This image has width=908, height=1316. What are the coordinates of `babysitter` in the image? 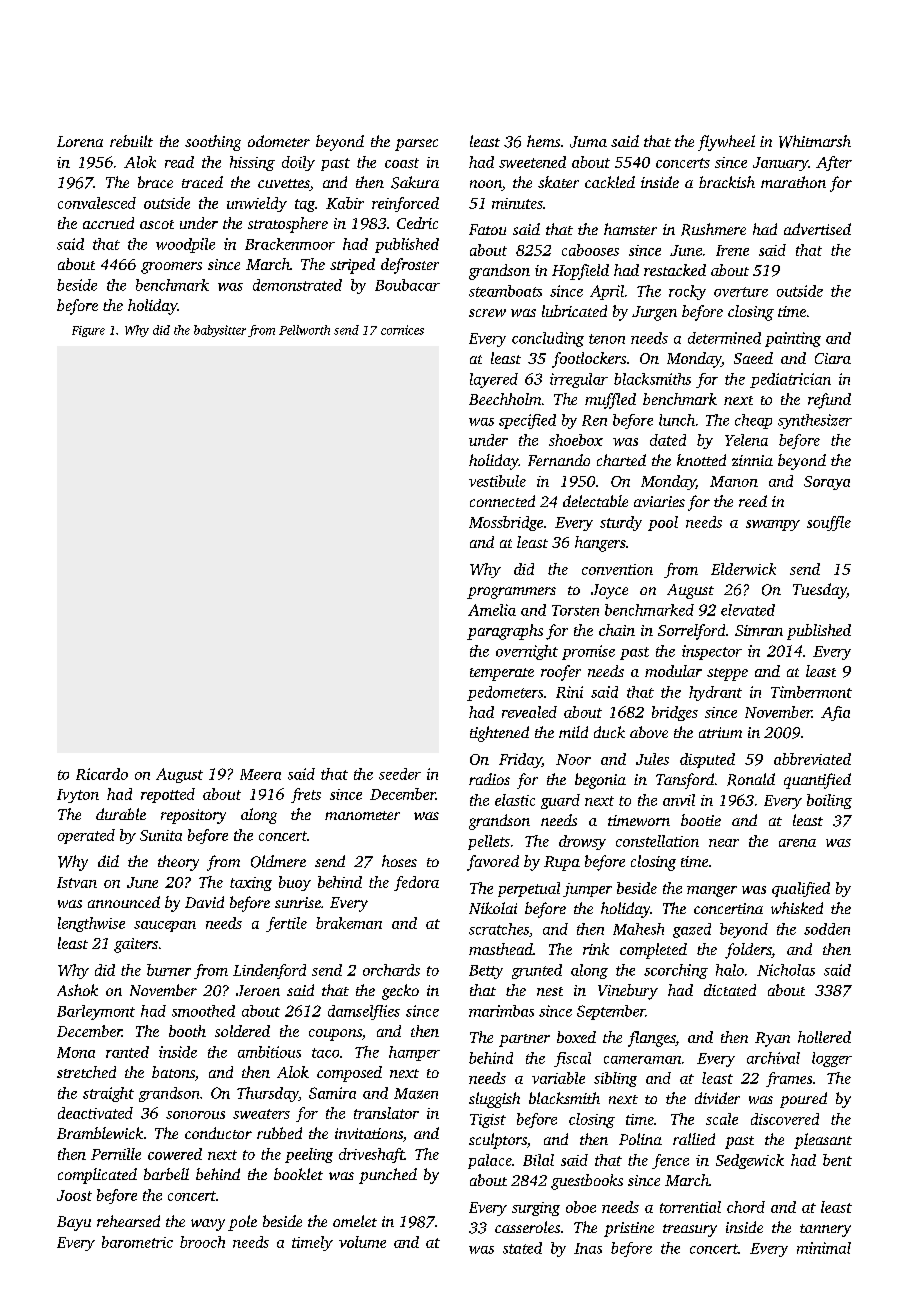 It's located at (220, 331).
